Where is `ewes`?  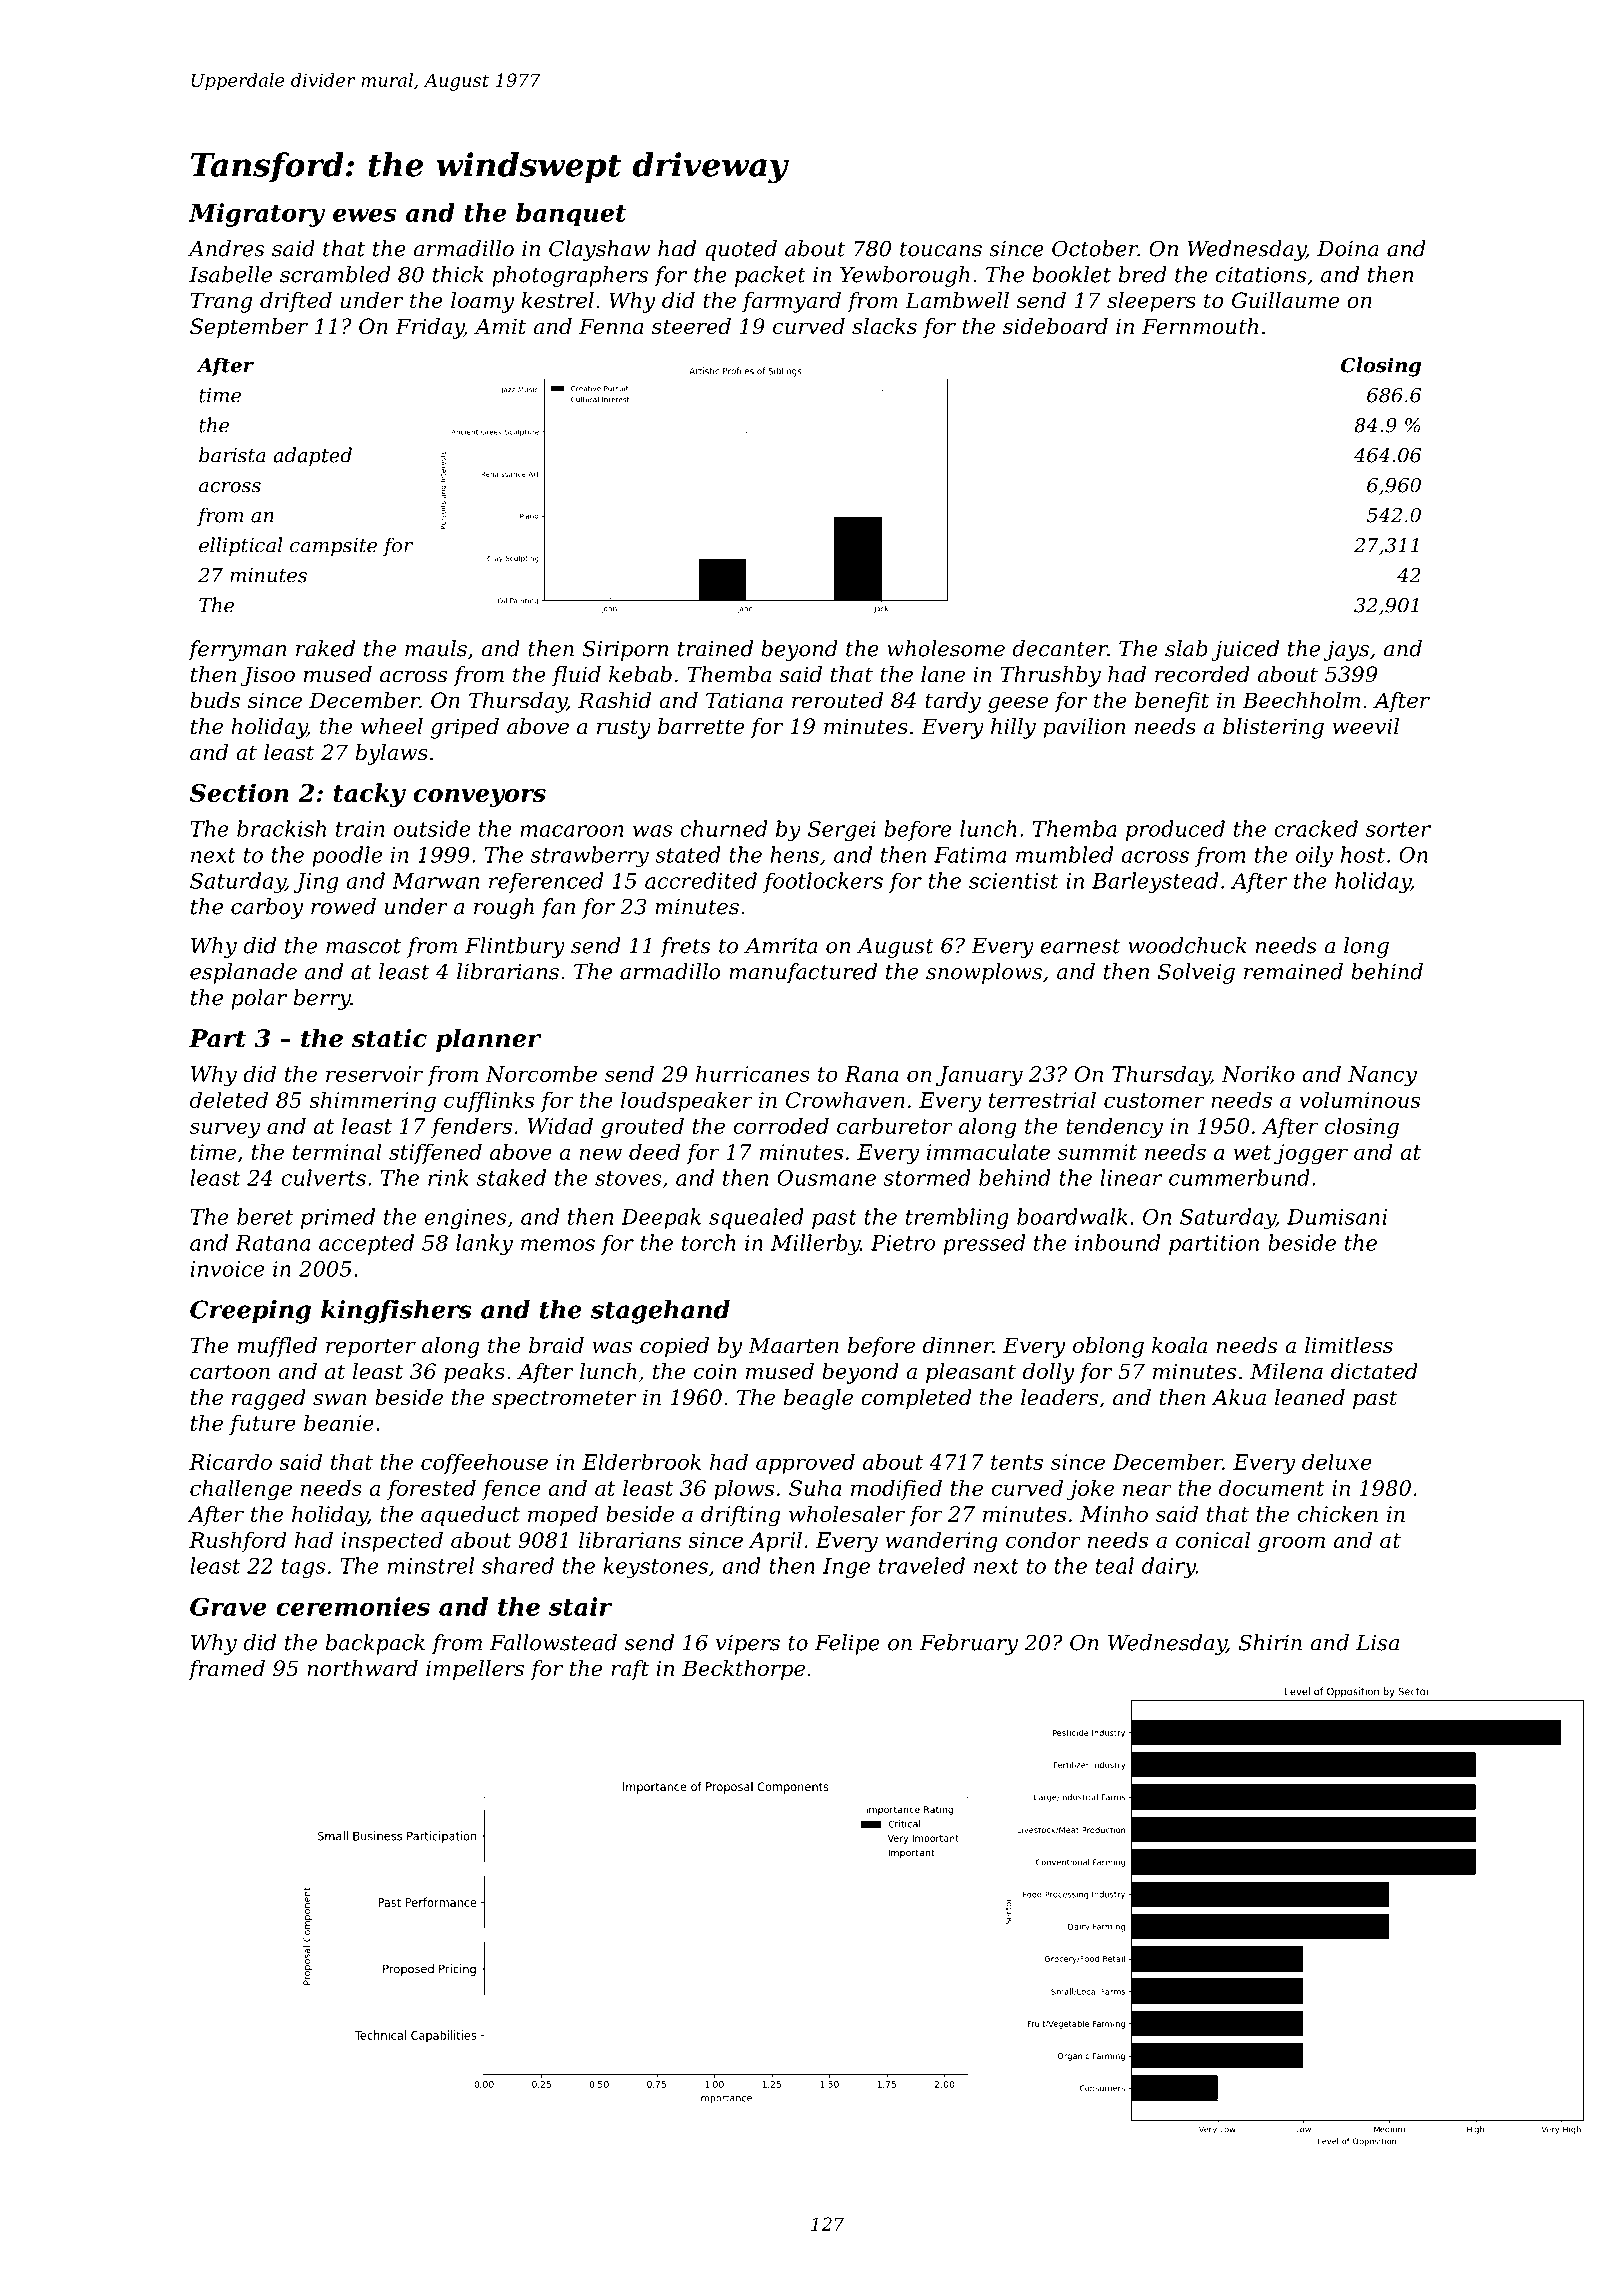
ewes is located at coordinates (364, 215).
